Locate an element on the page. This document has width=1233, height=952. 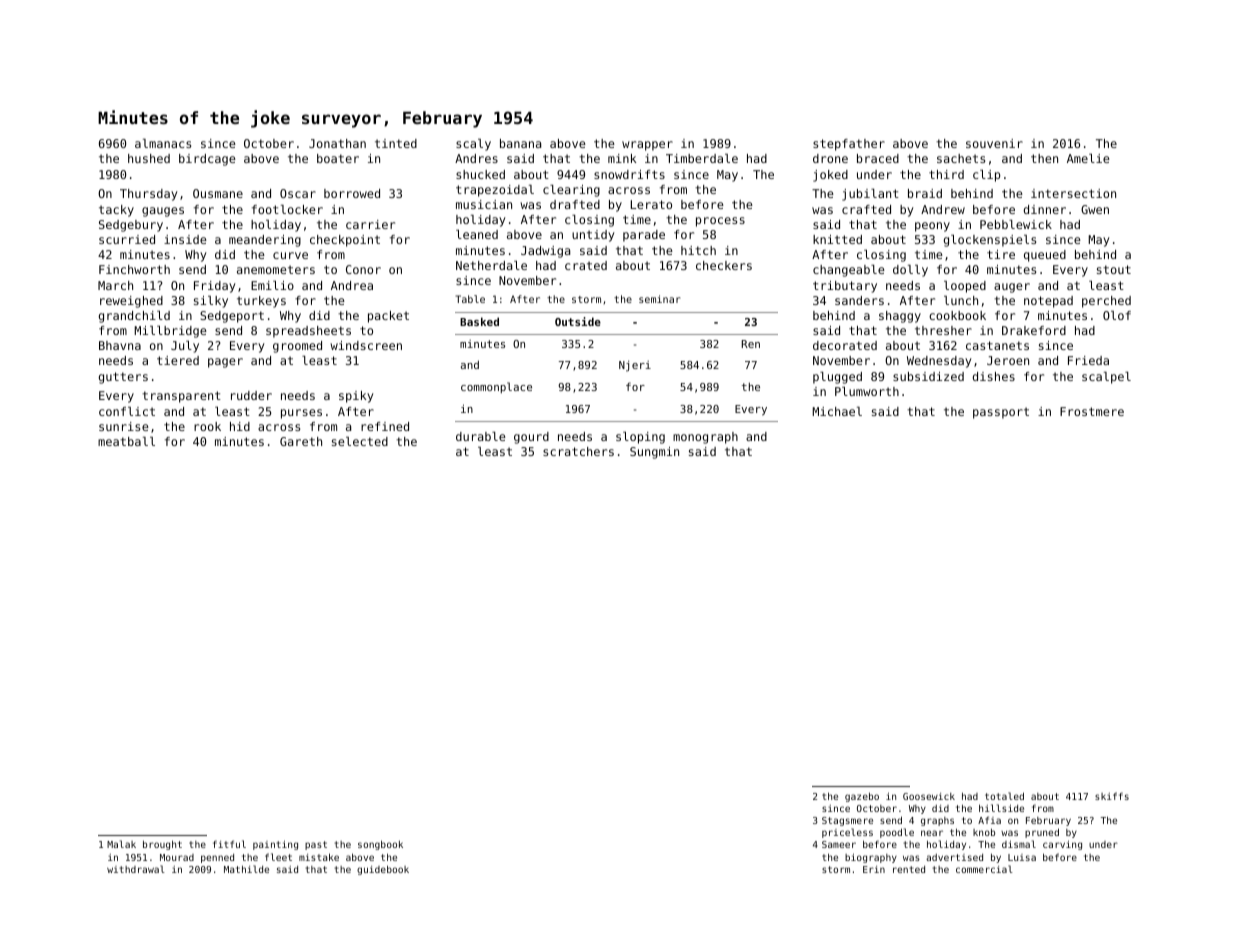
rook is located at coordinates (207, 426).
